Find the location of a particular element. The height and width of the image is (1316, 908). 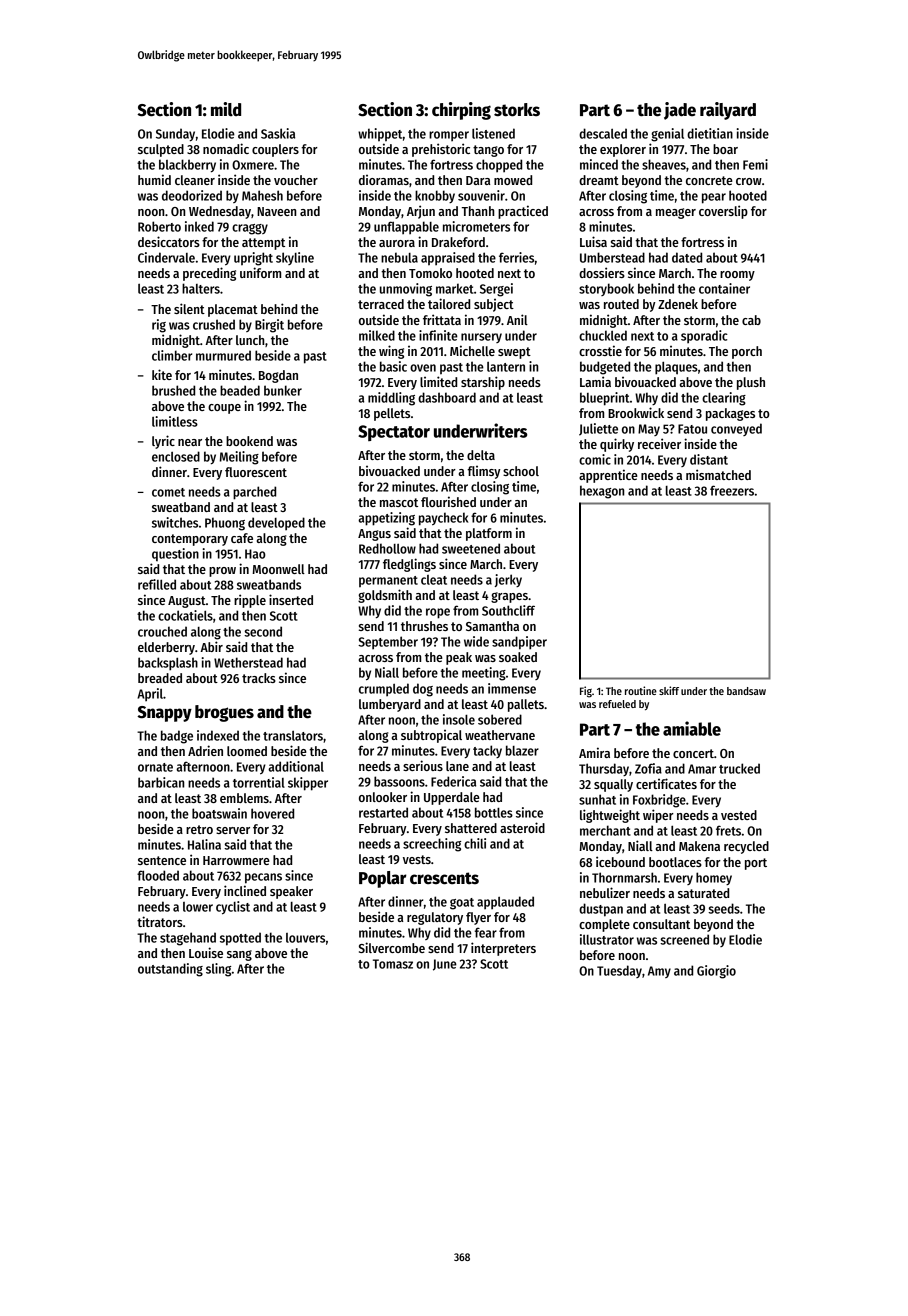

storks is located at coordinates (517, 110).
